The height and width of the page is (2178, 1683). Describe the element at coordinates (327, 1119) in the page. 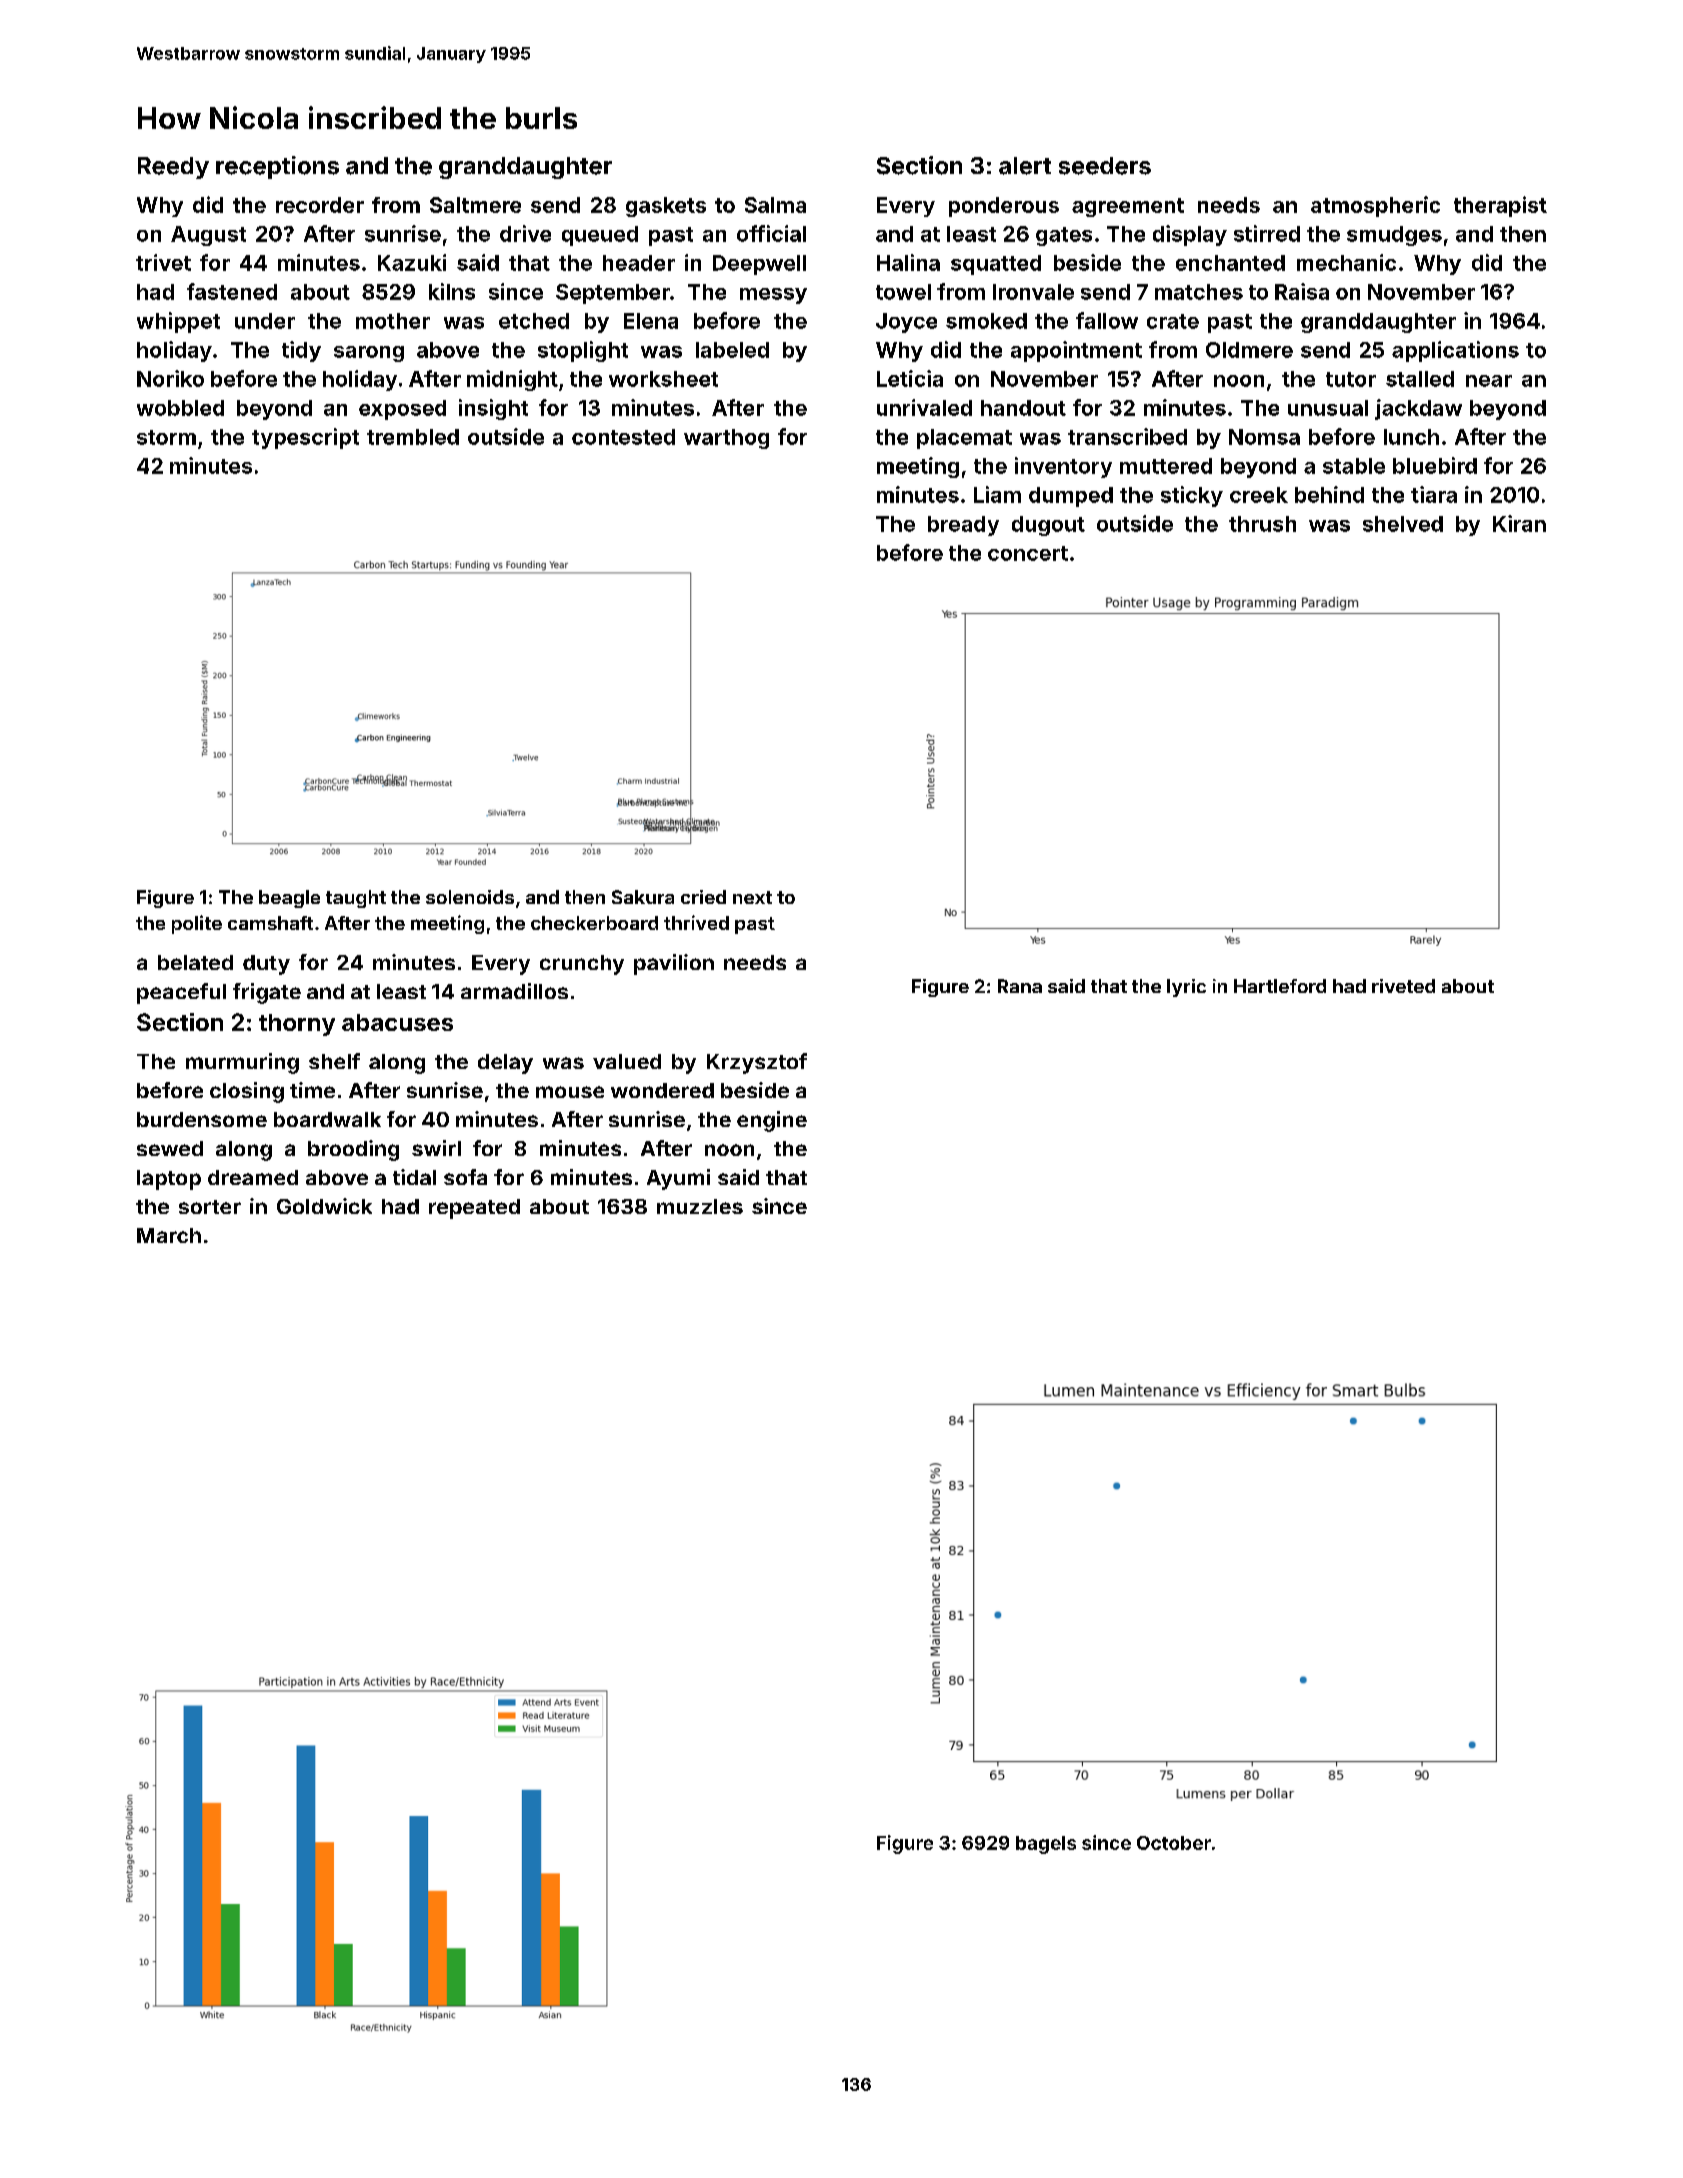

I see `boardwalk` at that location.
